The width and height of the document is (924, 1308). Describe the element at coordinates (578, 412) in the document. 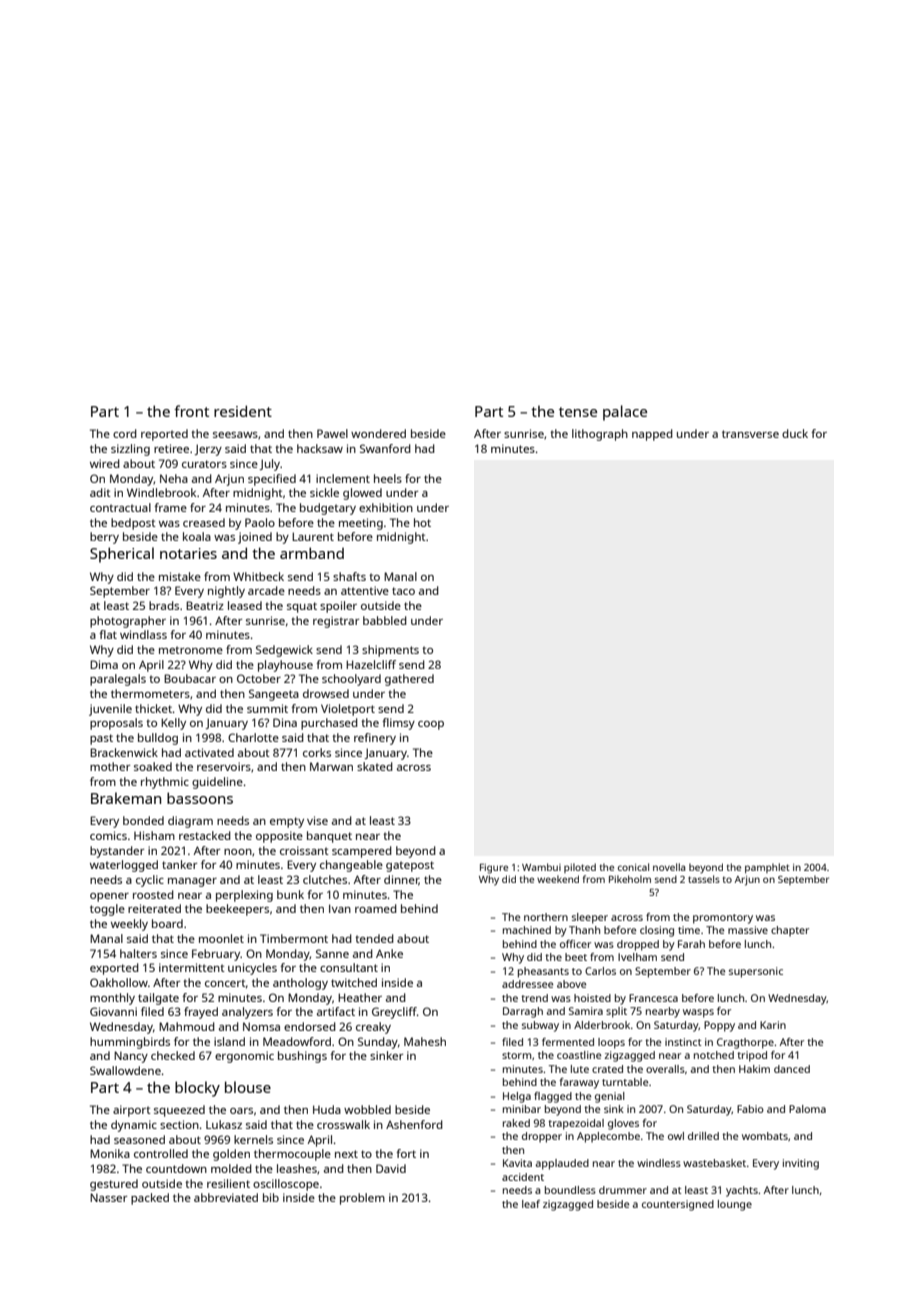

I see `tense` at that location.
